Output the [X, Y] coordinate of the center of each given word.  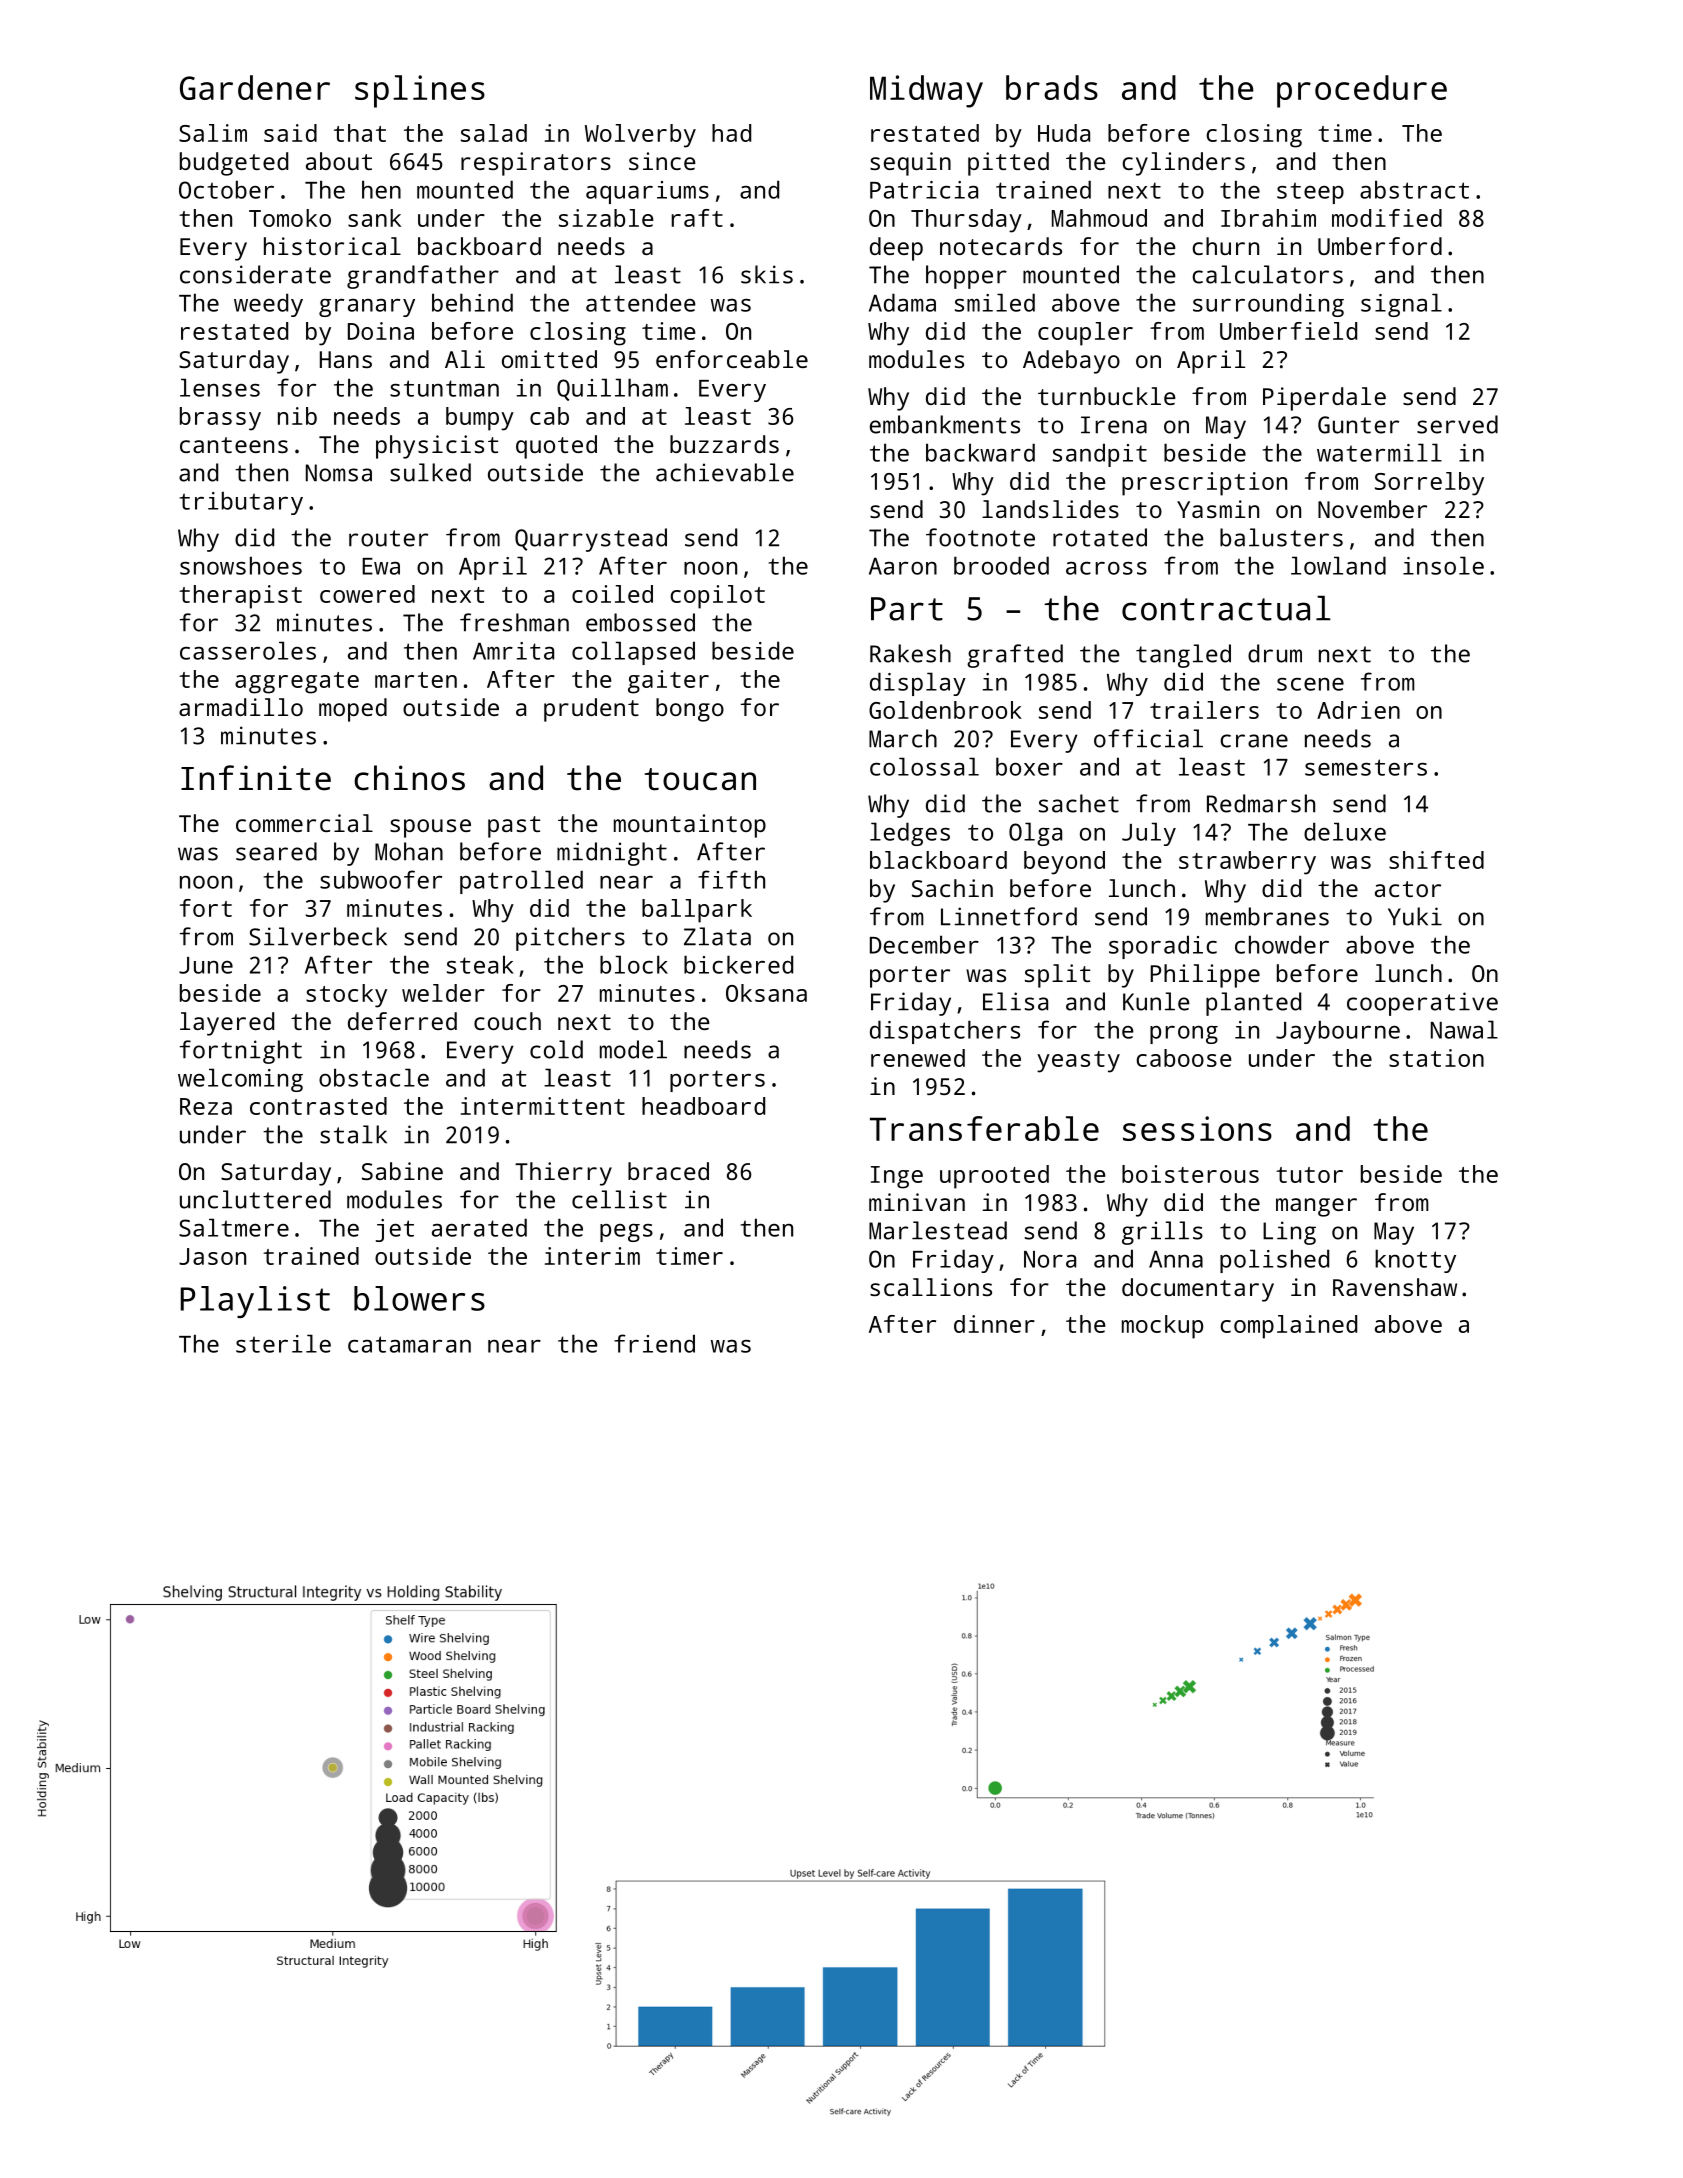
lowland [1338, 565]
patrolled [521, 882]
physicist [437, 447]
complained [1288, 1327]
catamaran [409, 1344]
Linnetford [1009, 916]
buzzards [724, 444]
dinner [994, 1324]
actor [1408, 889]
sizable [606, 218]
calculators [1267, 274]
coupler [1085, 334]
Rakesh [910, 653]
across [1106, 568]
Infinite [256, 778]
